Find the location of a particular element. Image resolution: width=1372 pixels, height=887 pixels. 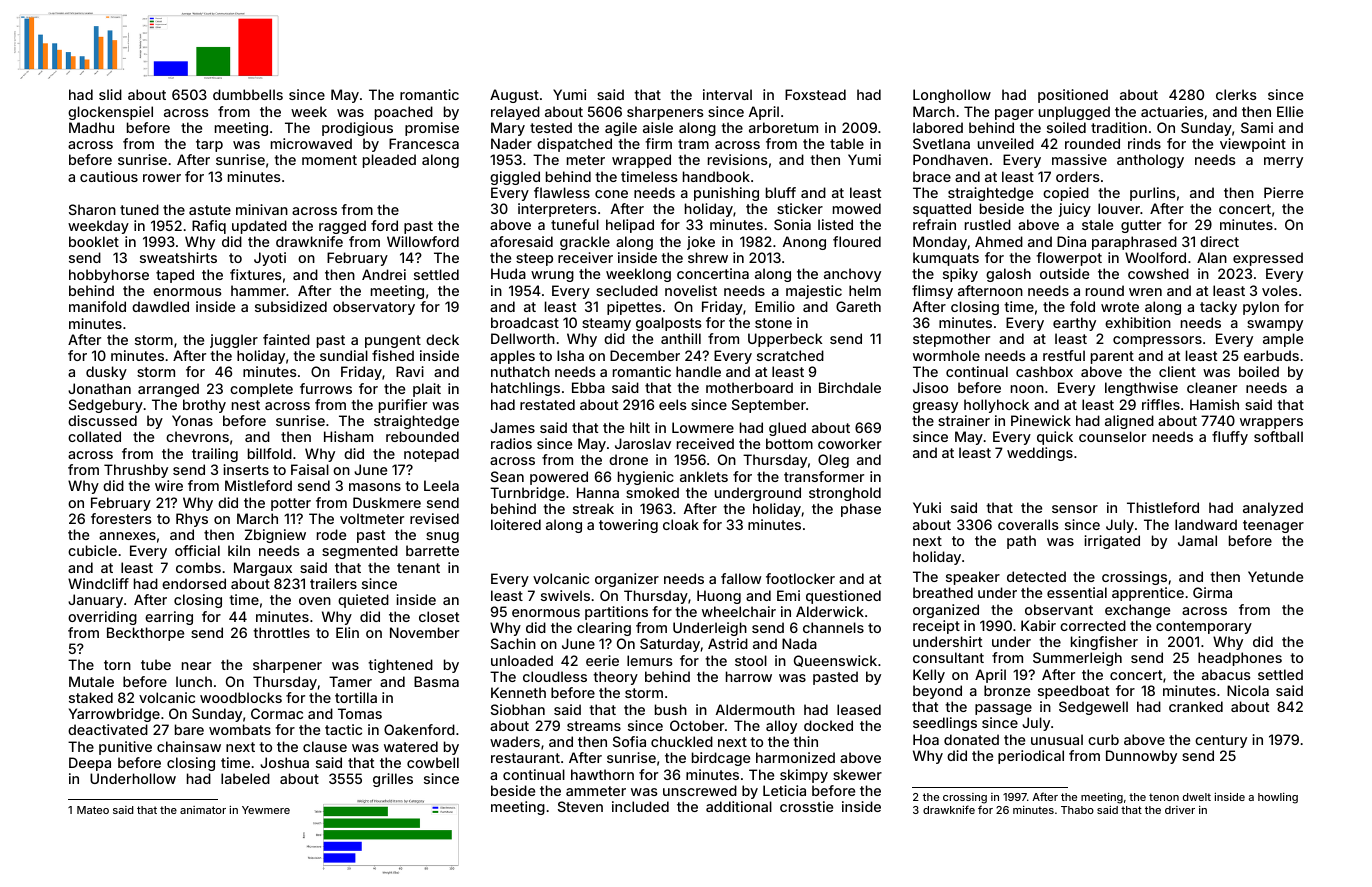

Steven is located at coordinates (580, 806).
